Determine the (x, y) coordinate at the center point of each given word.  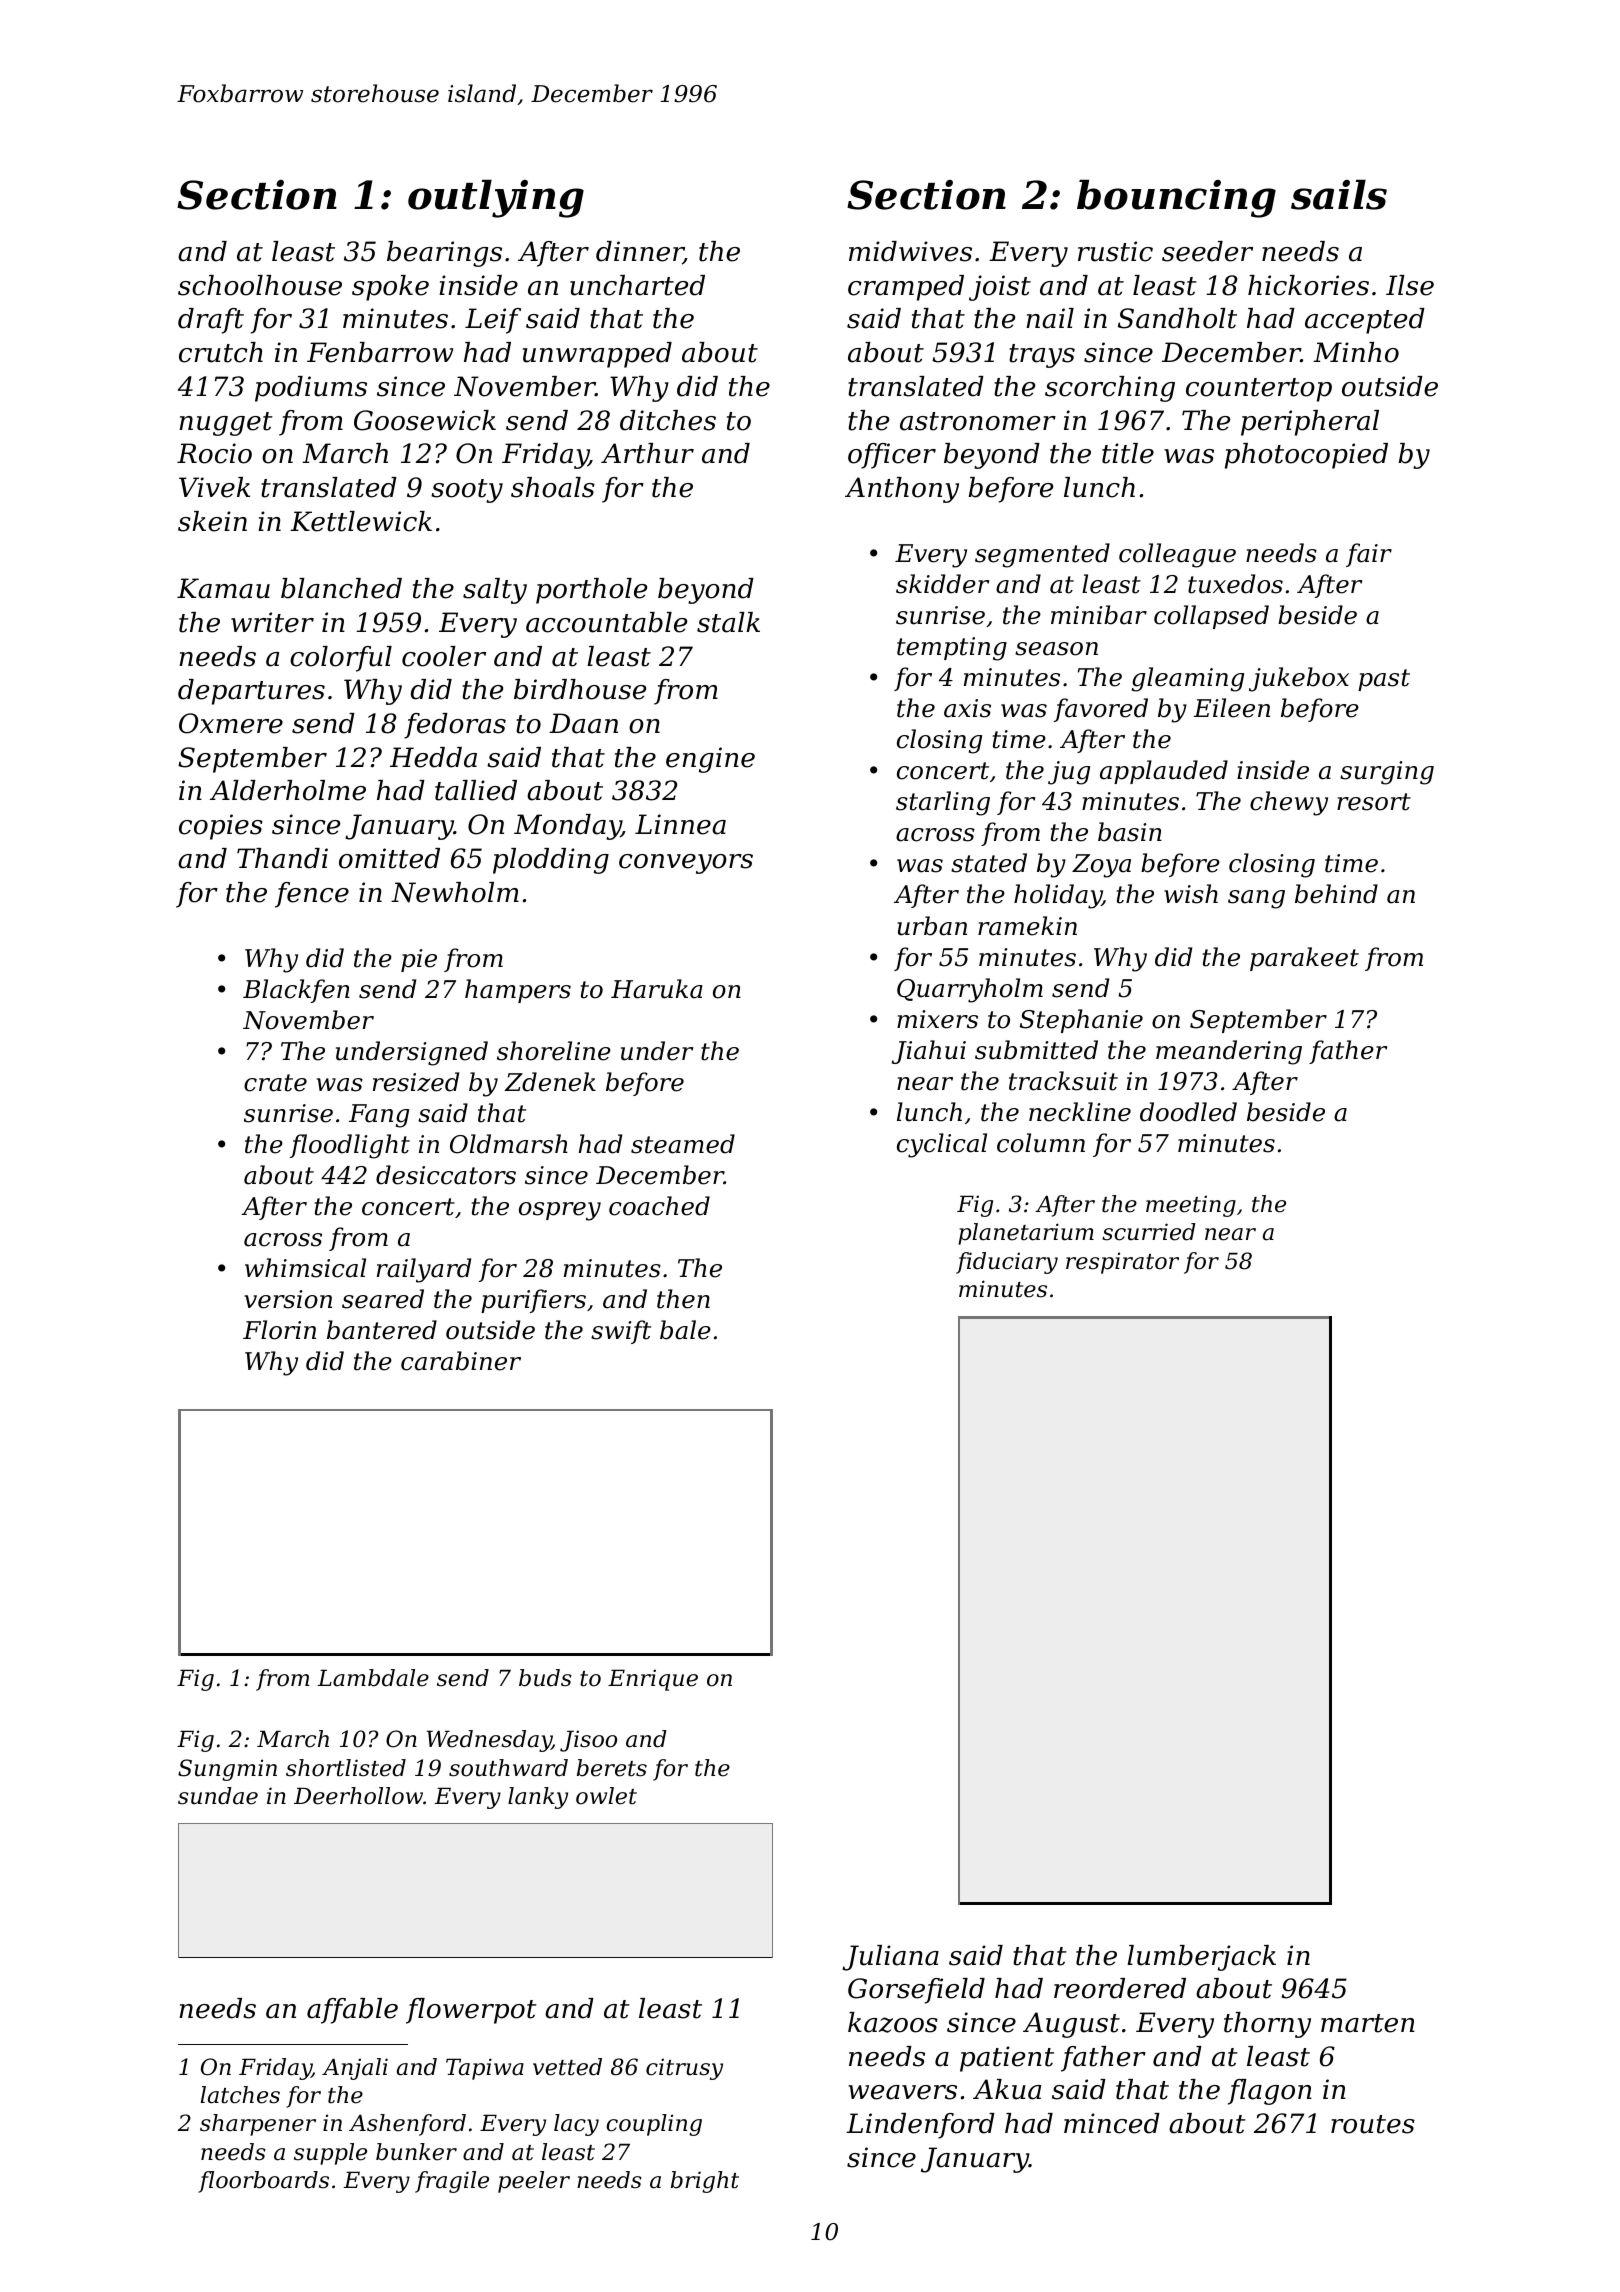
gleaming (1188, 679)
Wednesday (489, 1741)
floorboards (263, 2182)
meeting (1191, 1206)
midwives (910, 251)
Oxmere (231, 723)
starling (943, 803)
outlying (496, 198)
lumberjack (1201, 1958)
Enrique (653, 1680)
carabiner (461, 1361)
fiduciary (1007, 1263)
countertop (1259, 390)
